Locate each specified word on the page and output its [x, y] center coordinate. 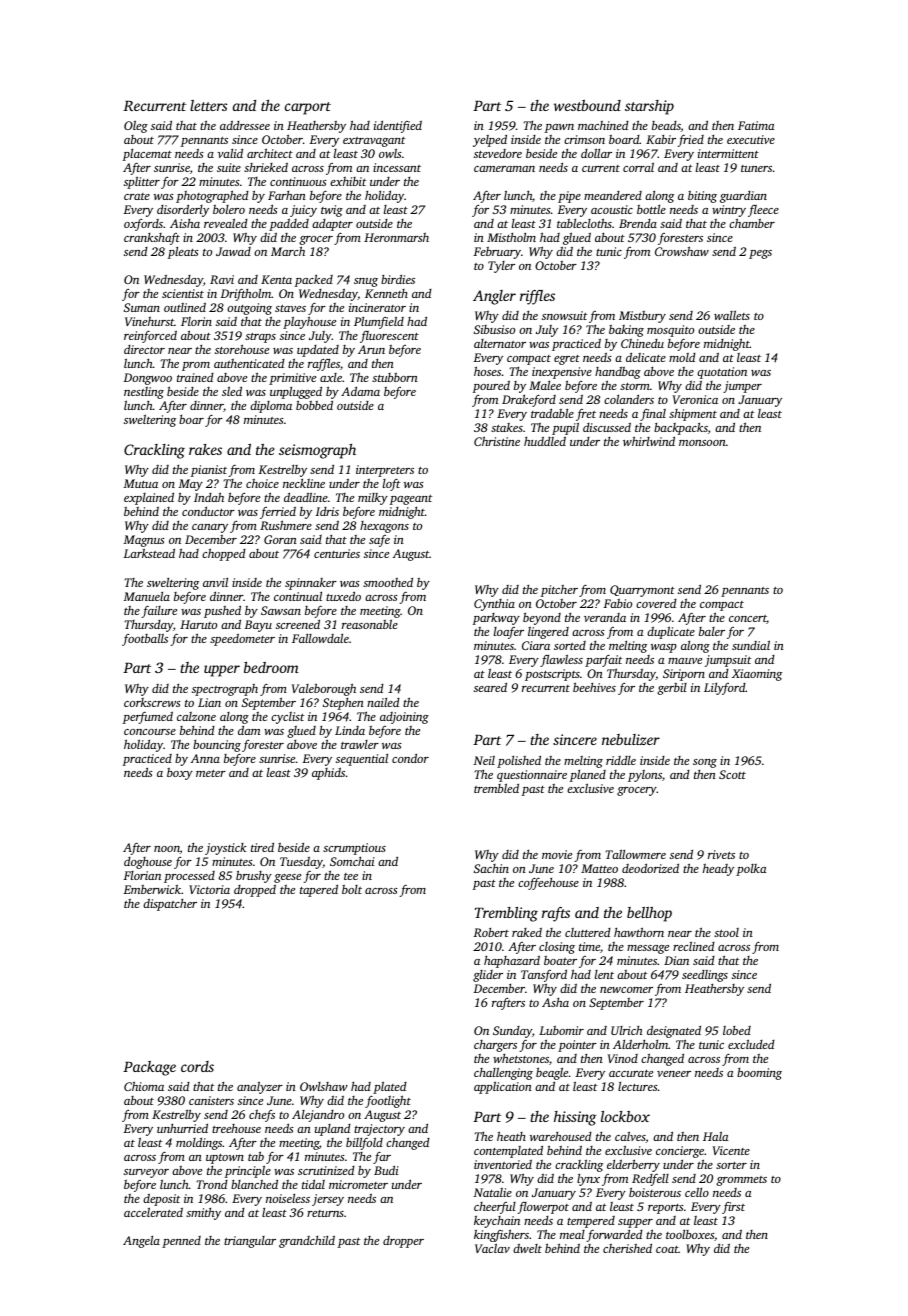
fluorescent [389, 337]
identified [398, 126]
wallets [732, 315]
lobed [737, 1030]
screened [298, 624]
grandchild [307, 1242]
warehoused [561, 1136]
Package [149, 1068]
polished [519, 761]
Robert [491, 932]
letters [208, 105]
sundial [751, 645]
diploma [271, 407]
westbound [587, 105]
